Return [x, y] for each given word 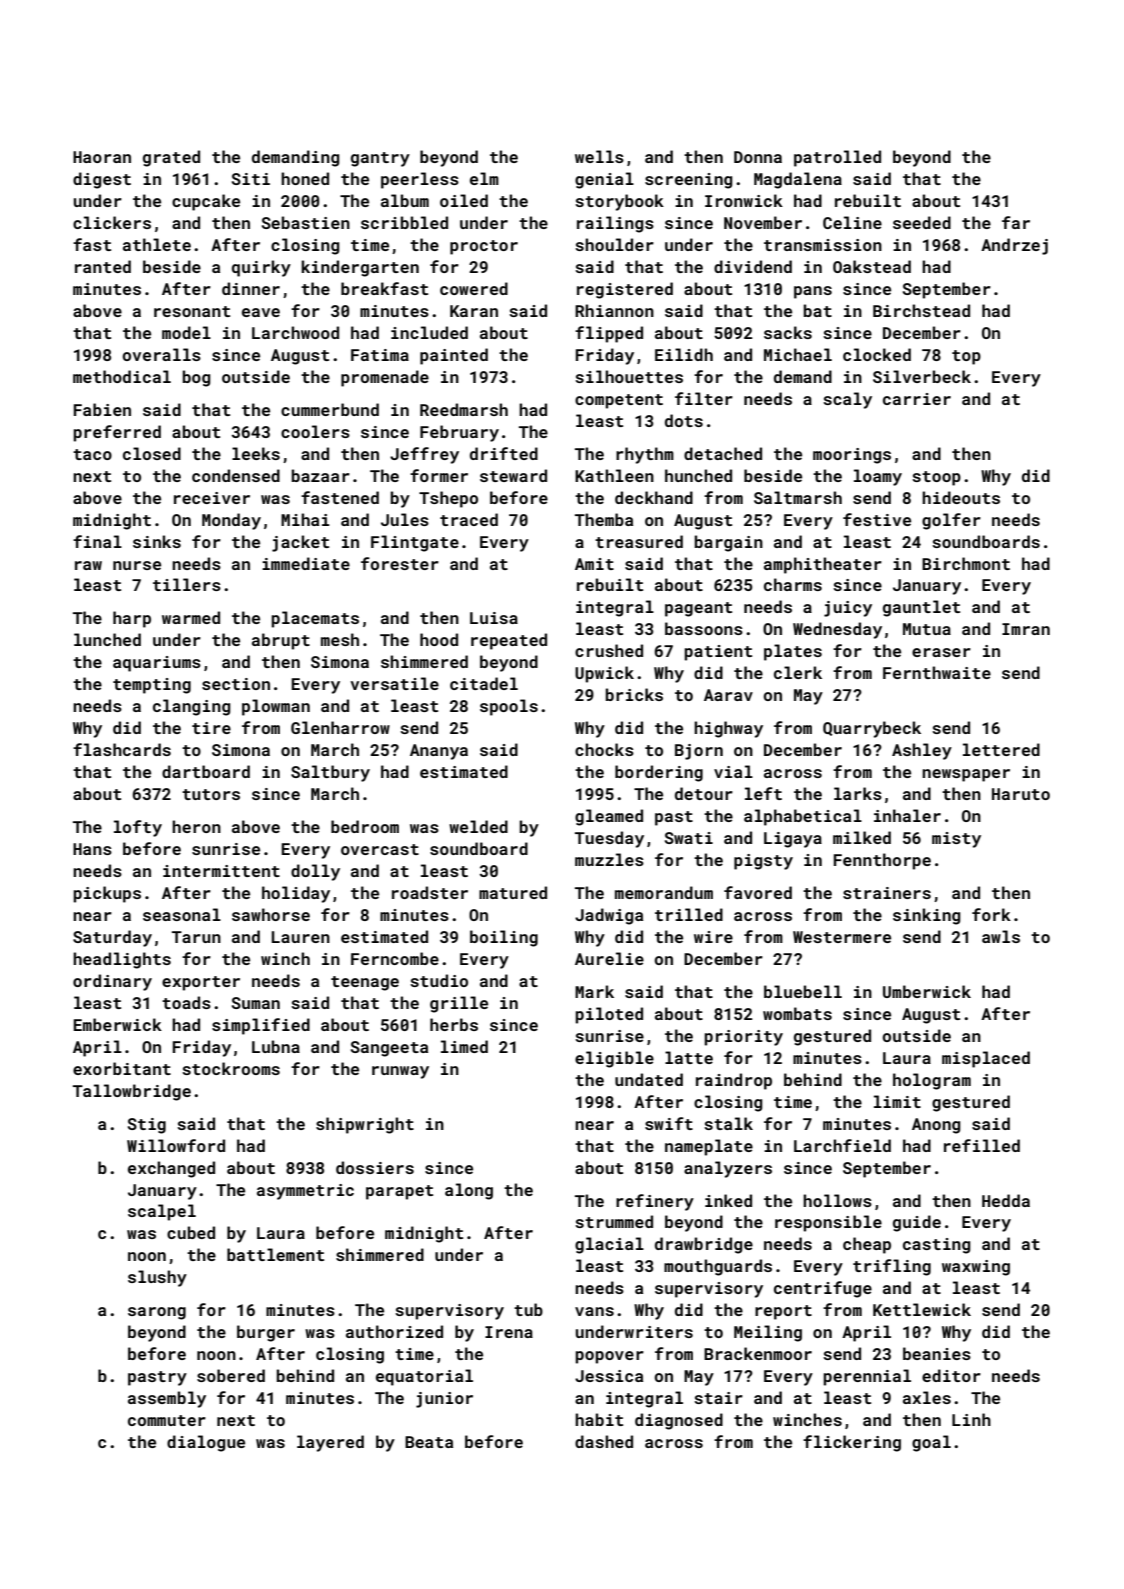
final [97, 541]
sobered [231, 1375]
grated [171, 158]
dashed [604, 1441]
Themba [604, 519]
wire [713, 937]
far [1016, 222]
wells [599, 156]
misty [956, 840]
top [966, 357]
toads [186, 1002]
